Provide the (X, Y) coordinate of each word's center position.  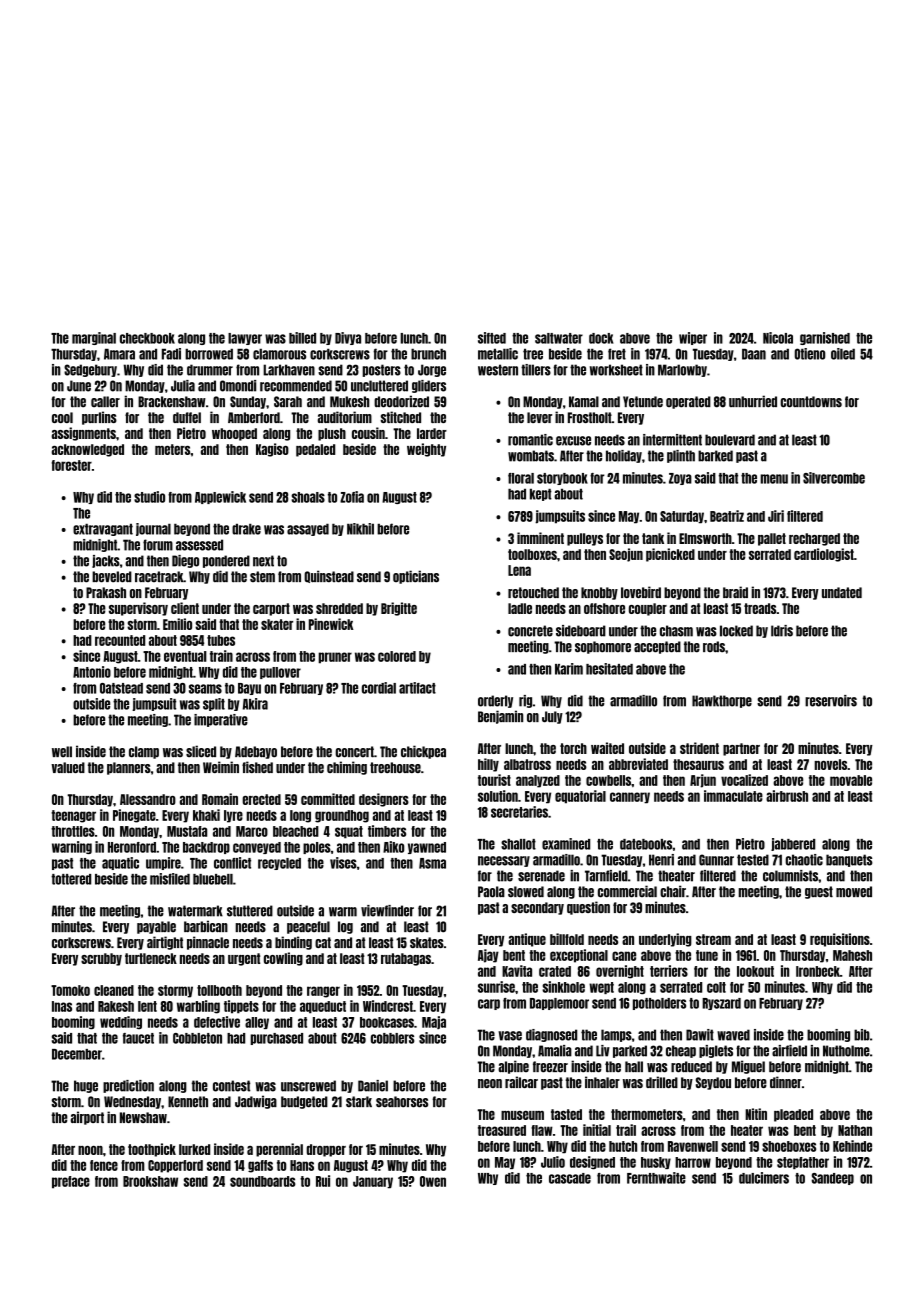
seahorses (402, 1102)
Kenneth (188, 1102)
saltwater (559, 338)
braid (735, 592)
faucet (138, 1038)
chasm (676, 631)
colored (397, 656)
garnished (825, 338)
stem (262, 577)
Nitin (756, 1114)
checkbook (147, 338)
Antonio (92, 672)
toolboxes (532, 554)
